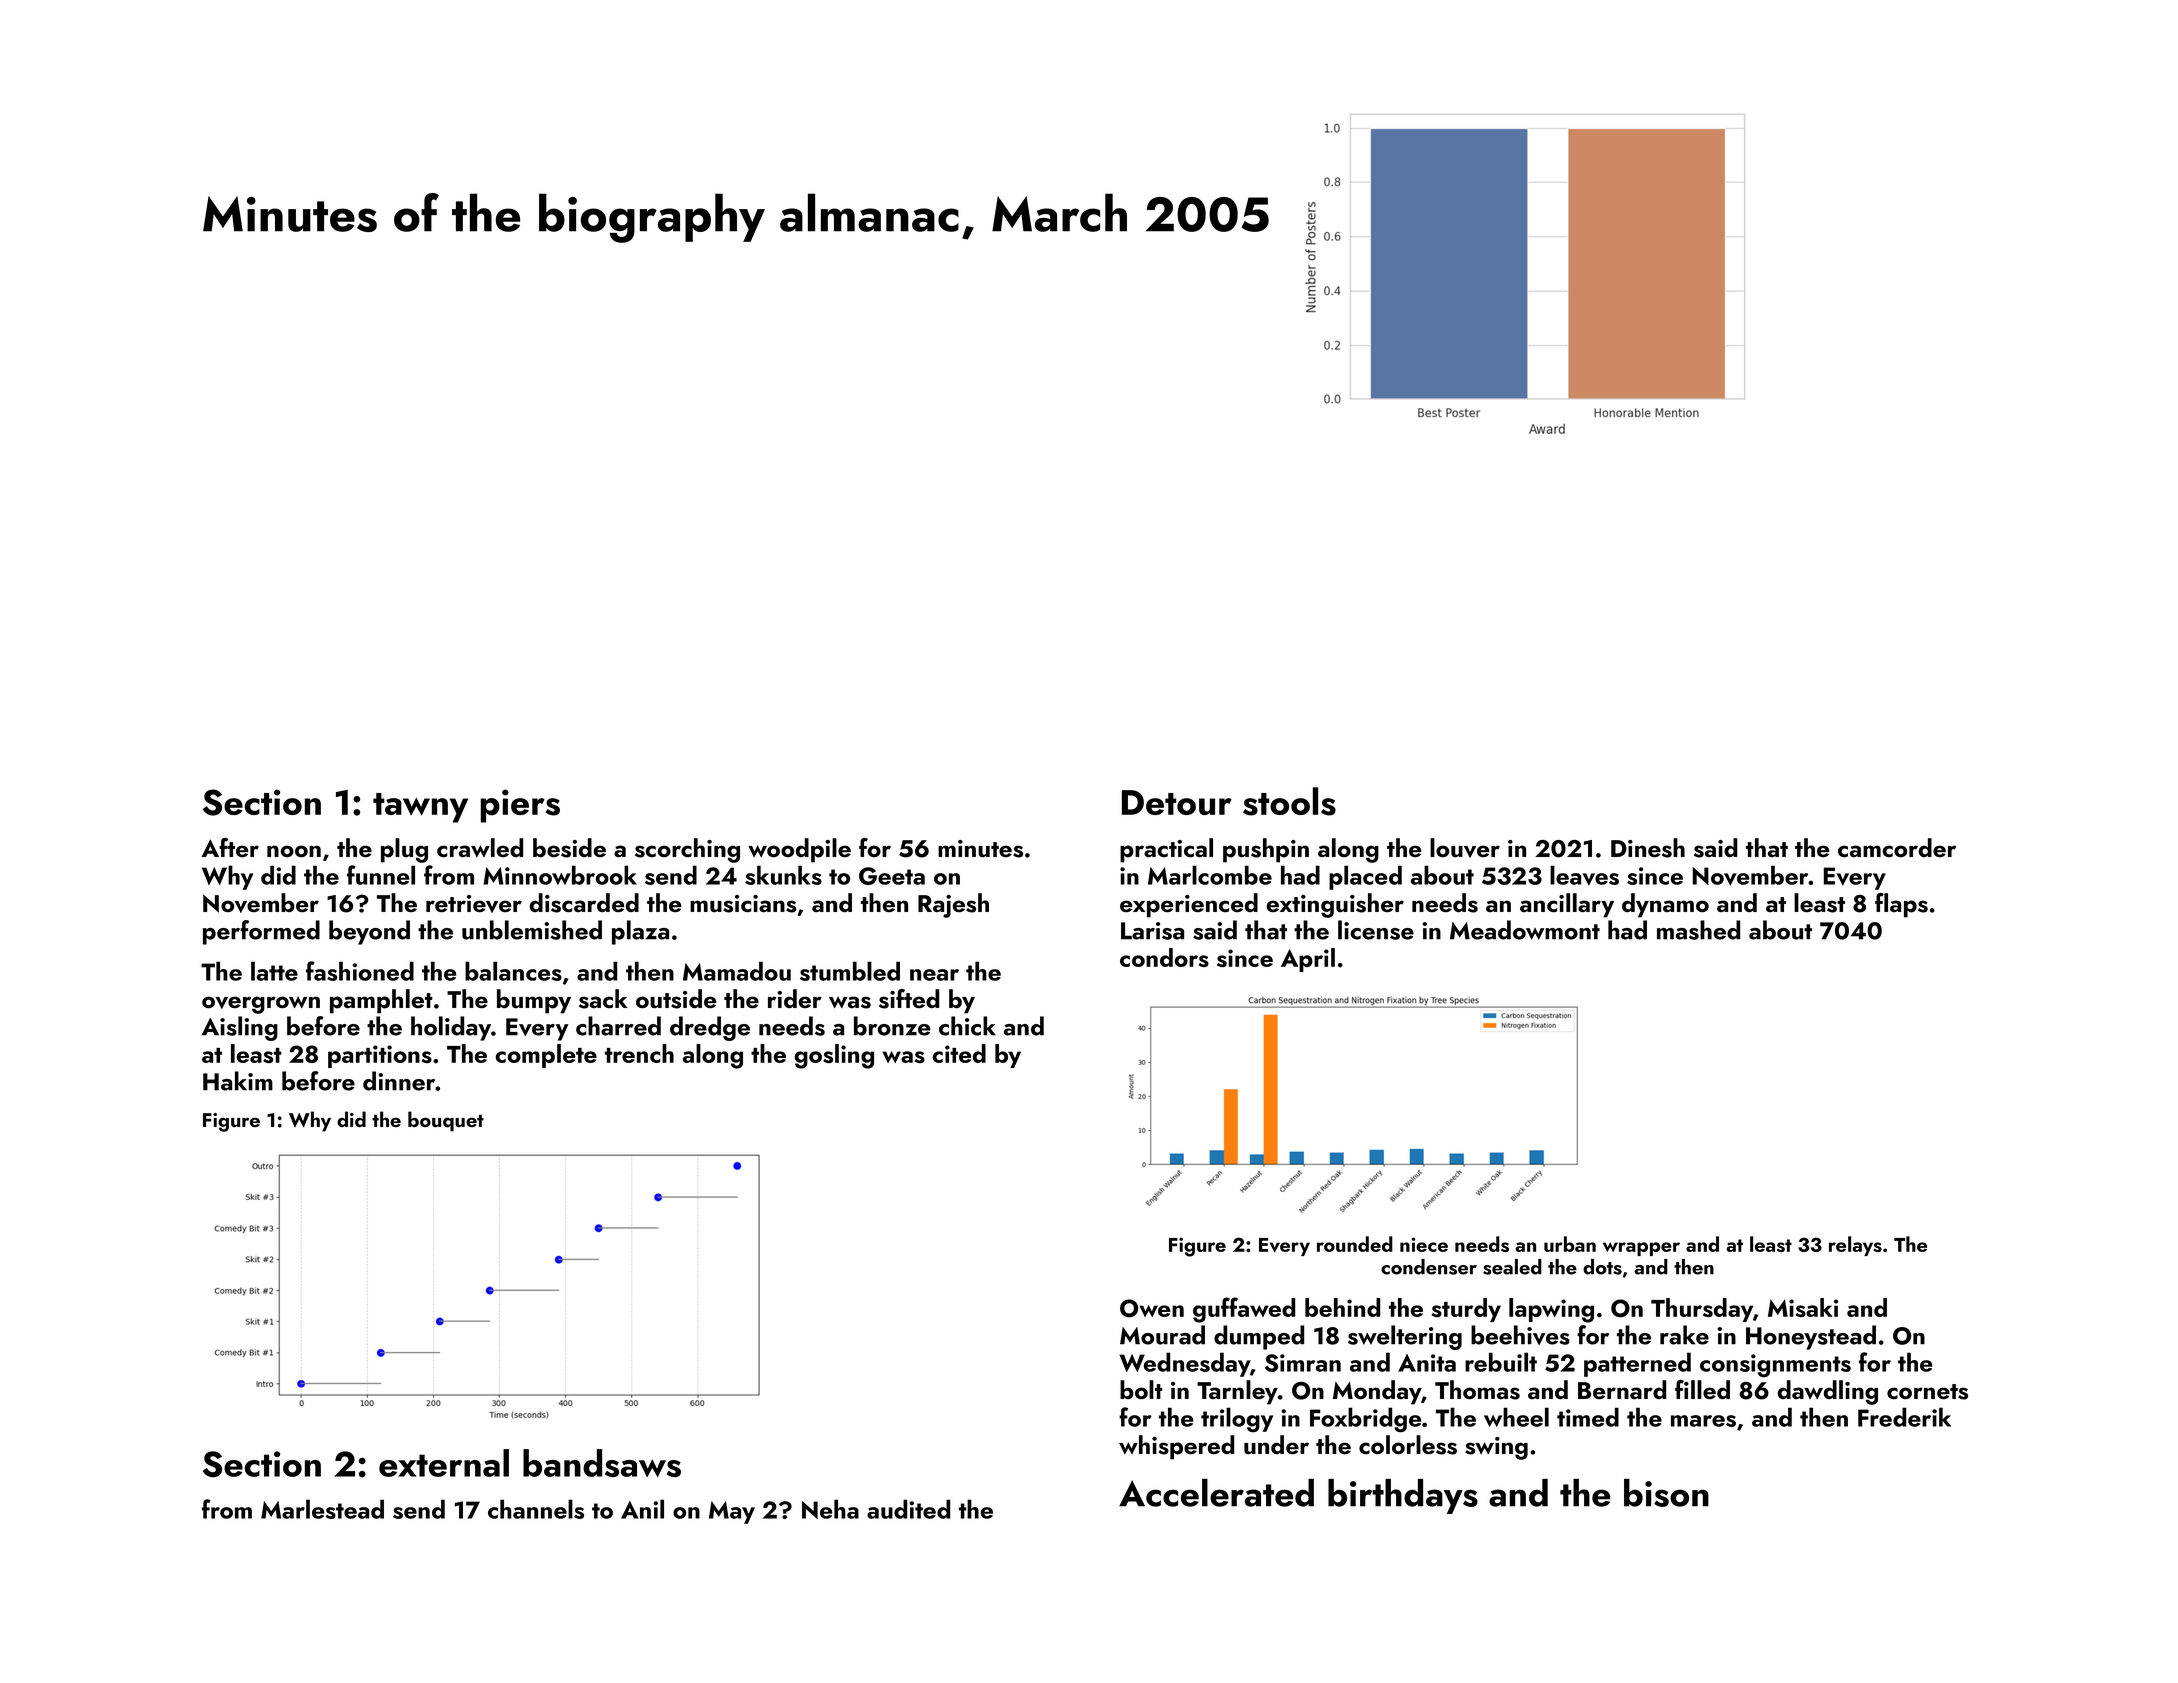 The image size is (2178, 1683). What do you see at coordinates (444, 1463) in the screenshot?
I see `external` at bounding box center [444, 1463].
